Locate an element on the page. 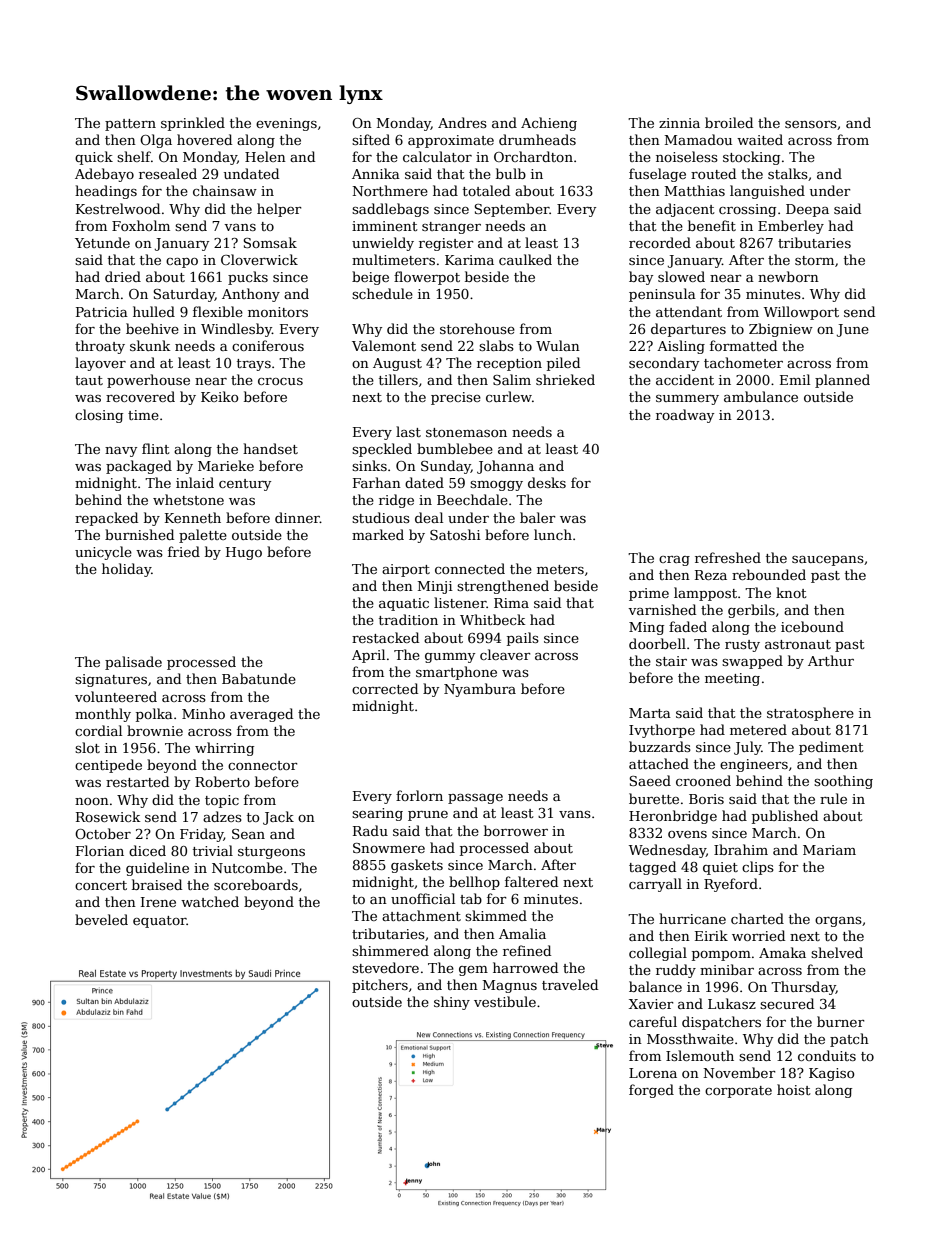 The width and height of the page is (952, 1233). Somsak is located at coordinates (270, 242).
